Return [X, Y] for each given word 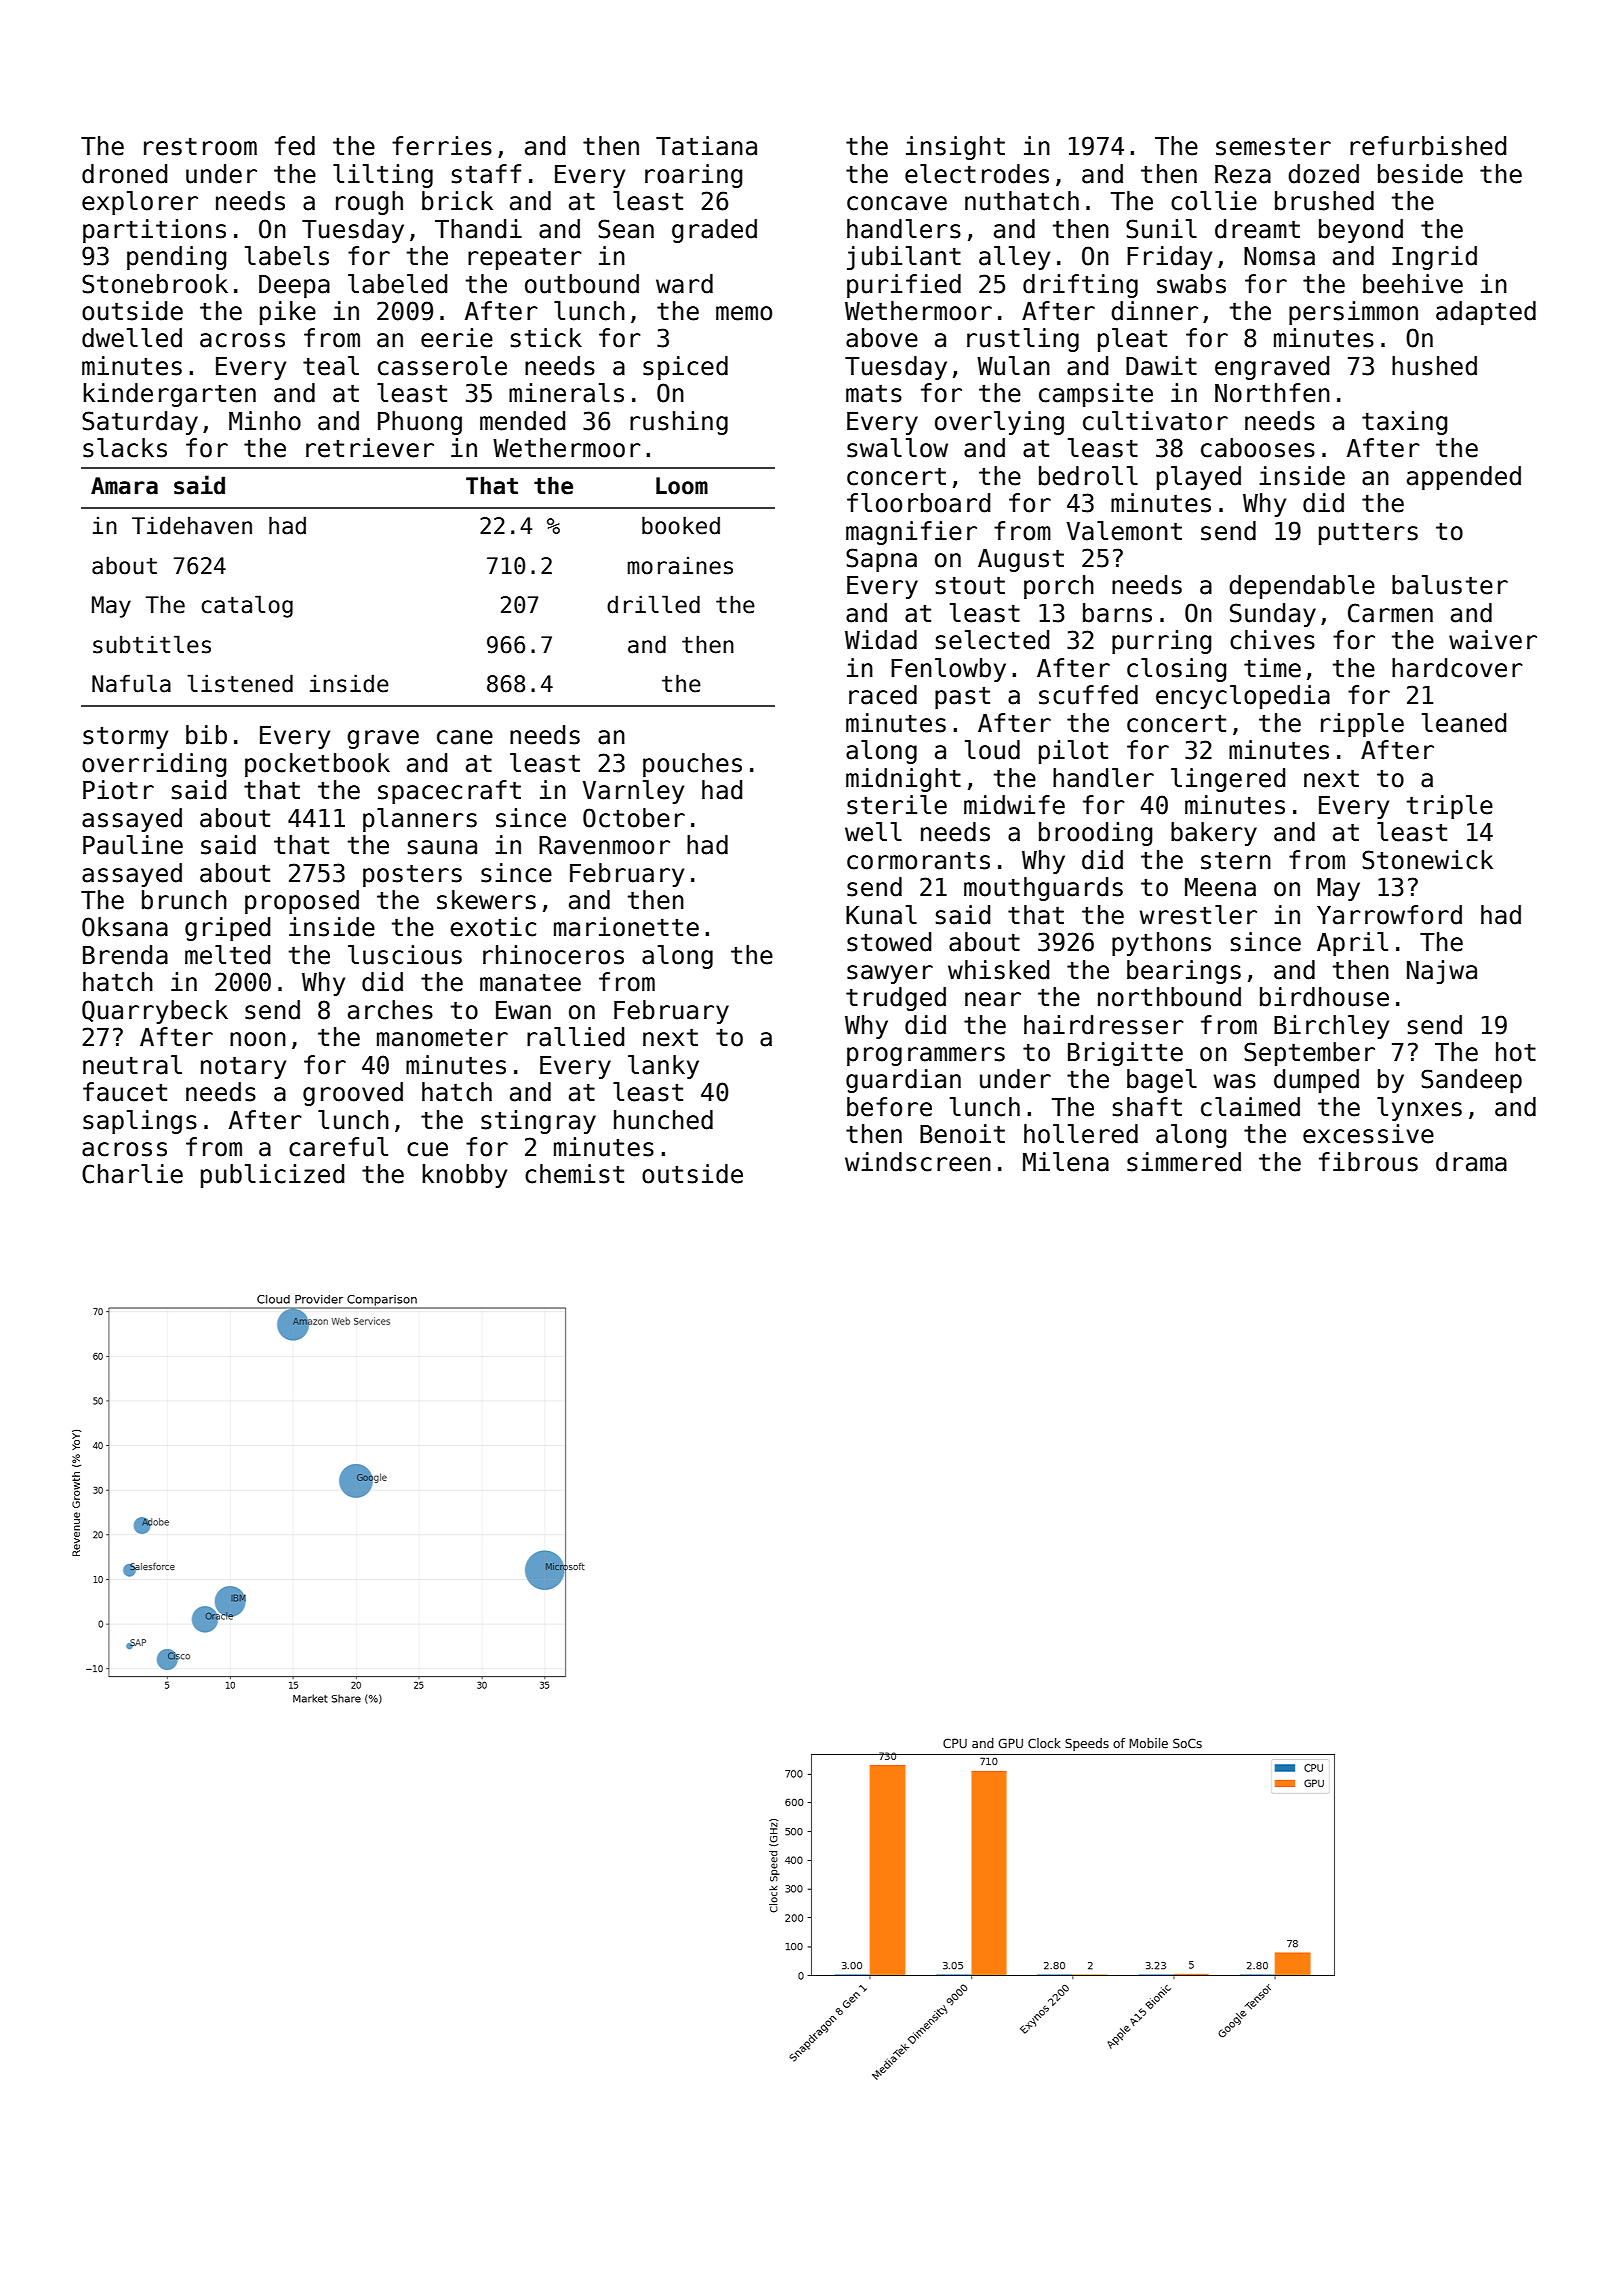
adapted [1486, 313]
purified [904, 286]
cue [427, 1149]
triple [1450, 807]
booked [681, 525]
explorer [140, 203]
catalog [247, 606]
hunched [663, 1120]
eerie [457, 338]
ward [684, 284]
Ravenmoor [604, 845]
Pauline [133, 845]
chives [1272, 640]
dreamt [1257, 229]
